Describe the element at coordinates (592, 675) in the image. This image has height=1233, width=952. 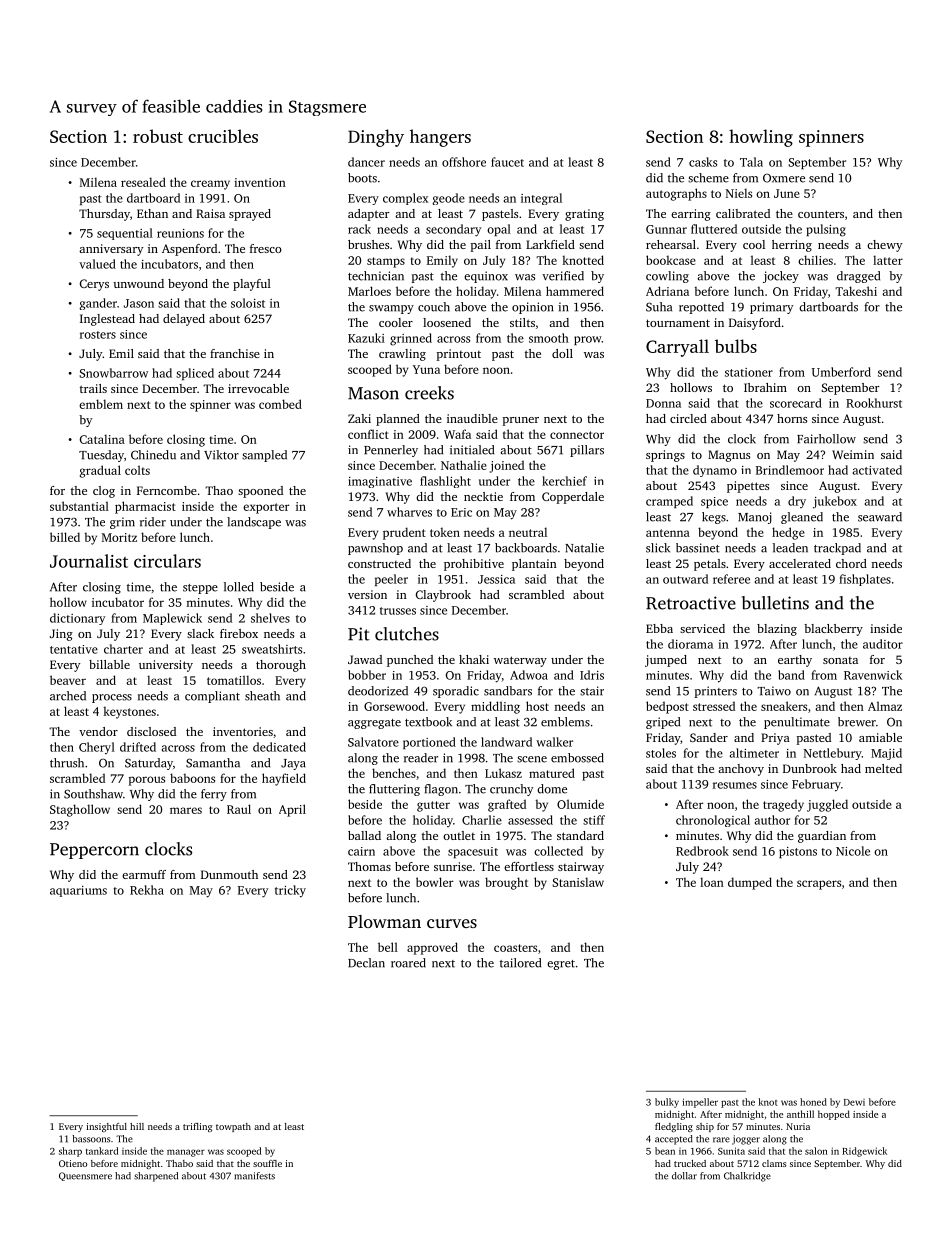
I see `Idris` at that location.
